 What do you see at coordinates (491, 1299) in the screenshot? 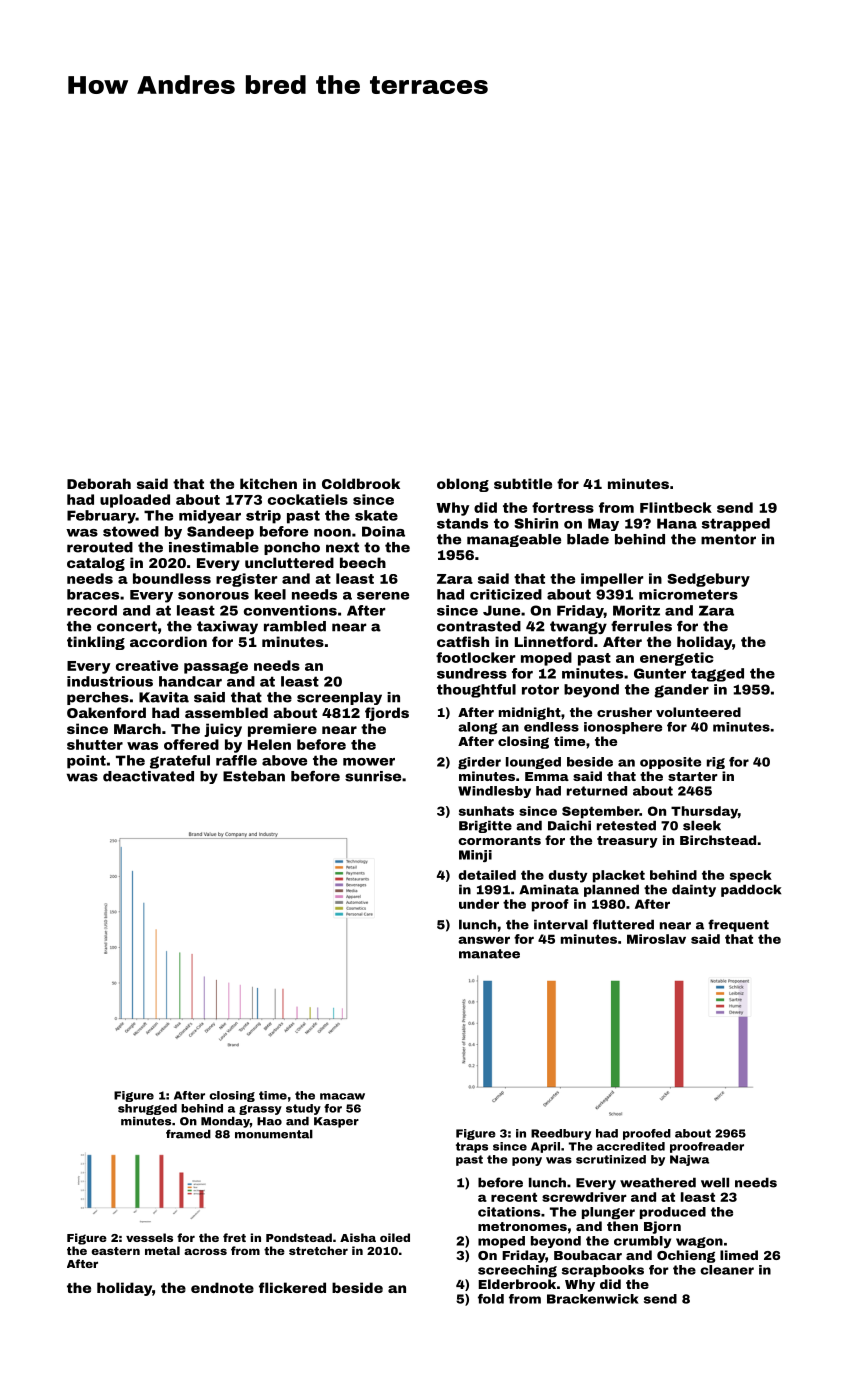
I see `fold` at bounding box center [491, 1299].
